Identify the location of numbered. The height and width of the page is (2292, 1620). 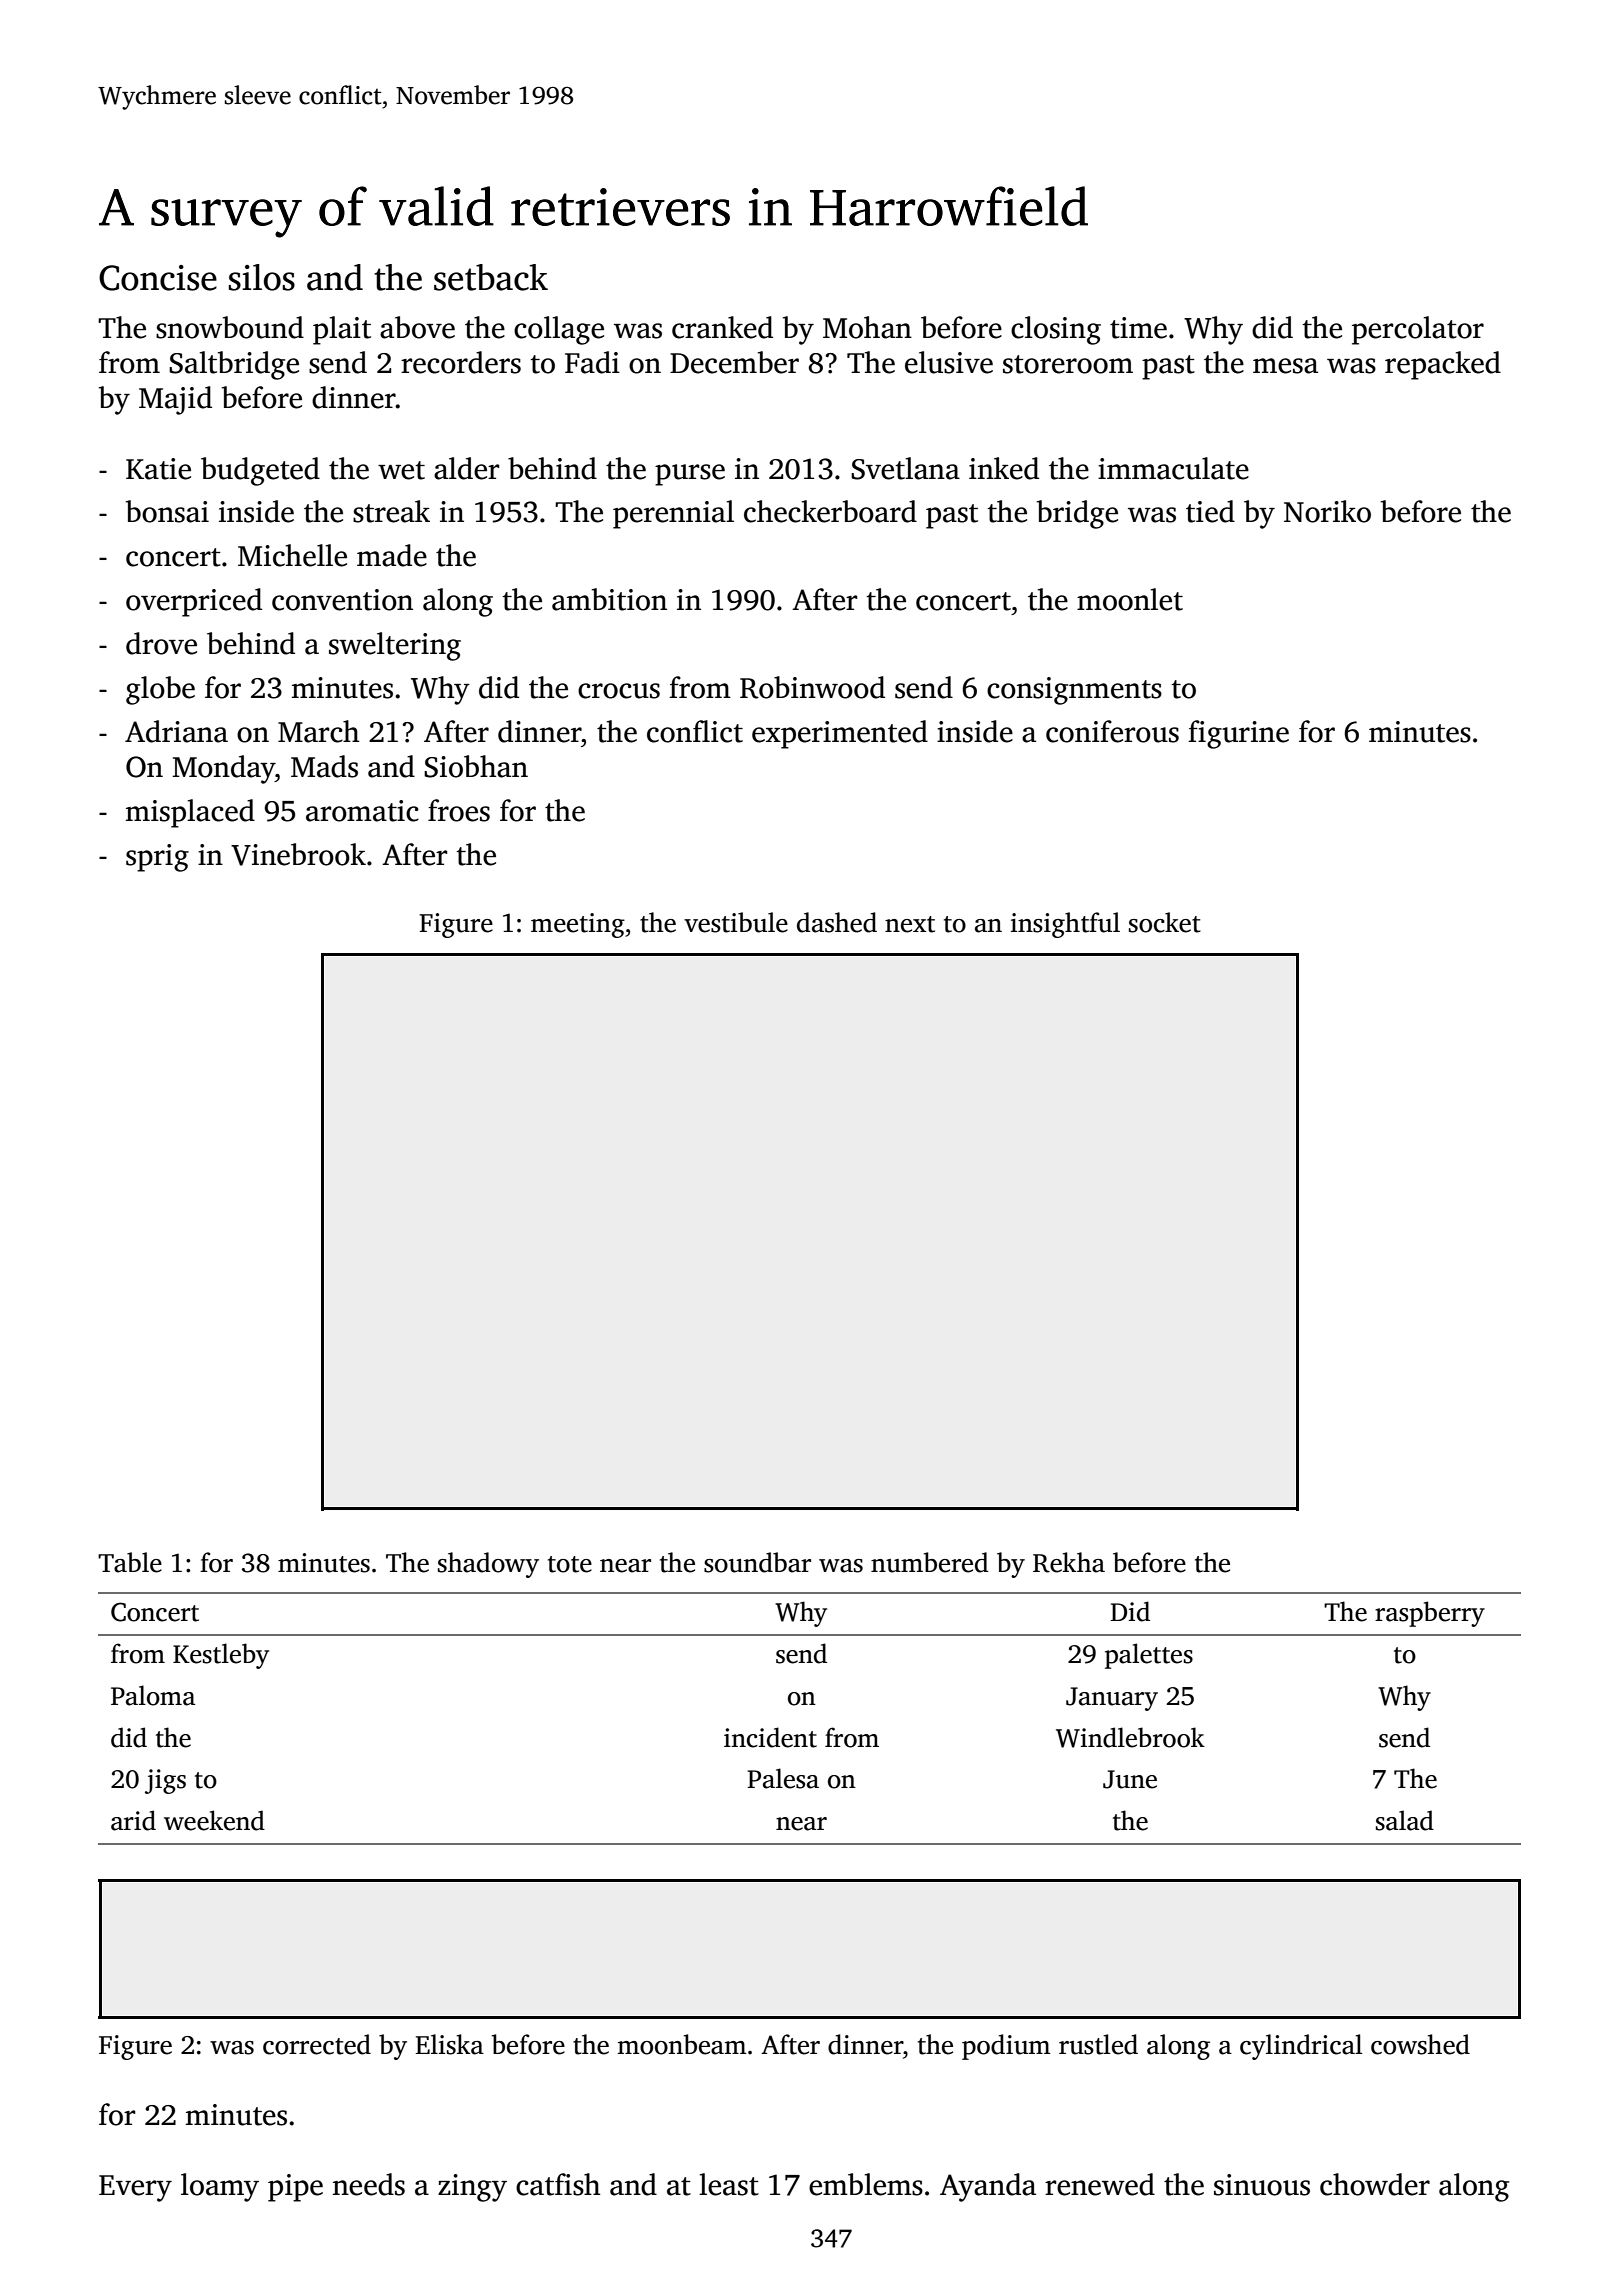
(930, 1562).
